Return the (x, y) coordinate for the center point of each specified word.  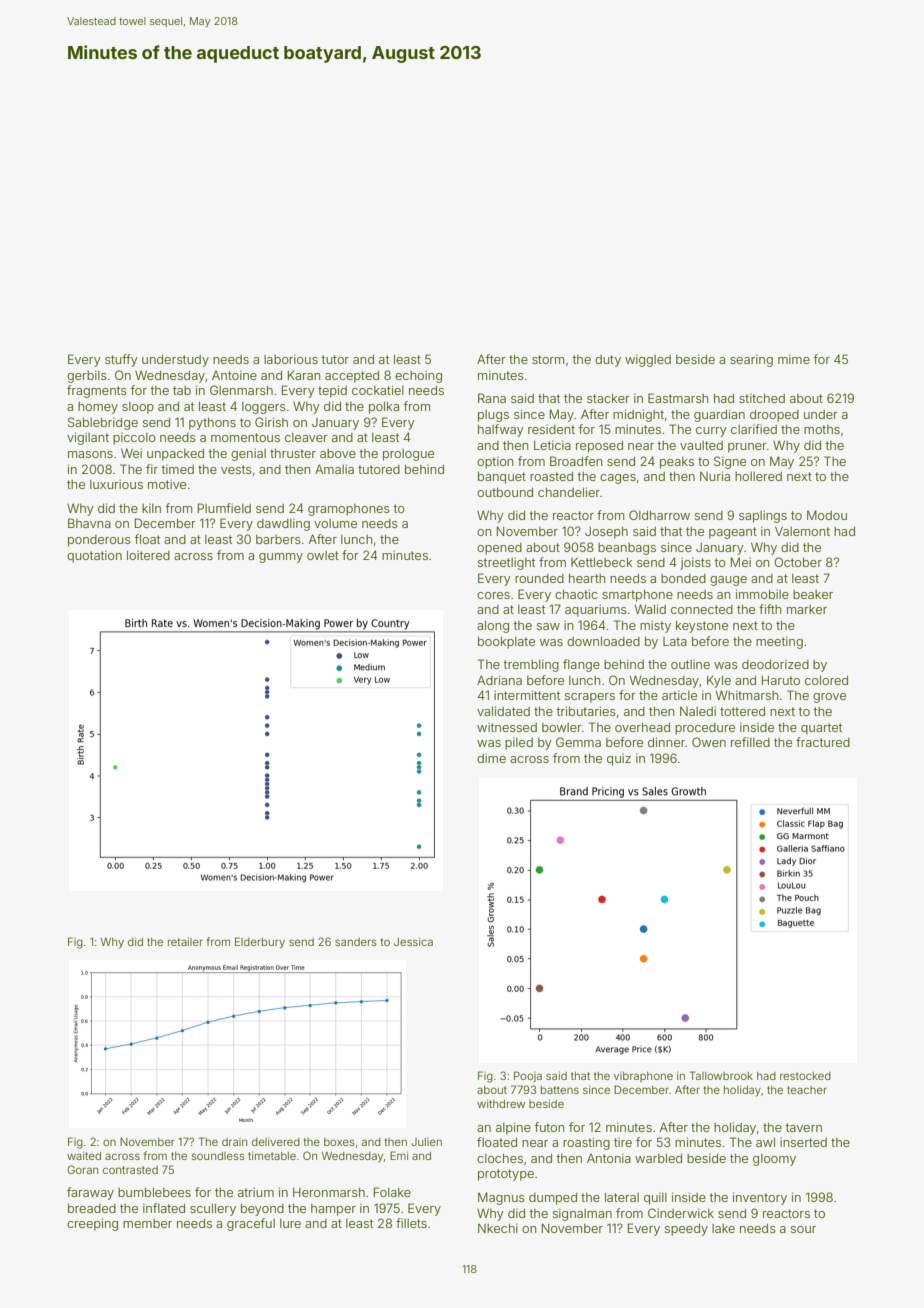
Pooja (528, 1076)
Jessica (413, 941)
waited (84, 1155)
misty (655, 626)
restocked (805, 1076)
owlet (323, 555)
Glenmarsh (241, 390)
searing (751, 360)
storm (548, 359)
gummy (281, 558)
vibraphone (643, 1077)
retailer (185, 941)
